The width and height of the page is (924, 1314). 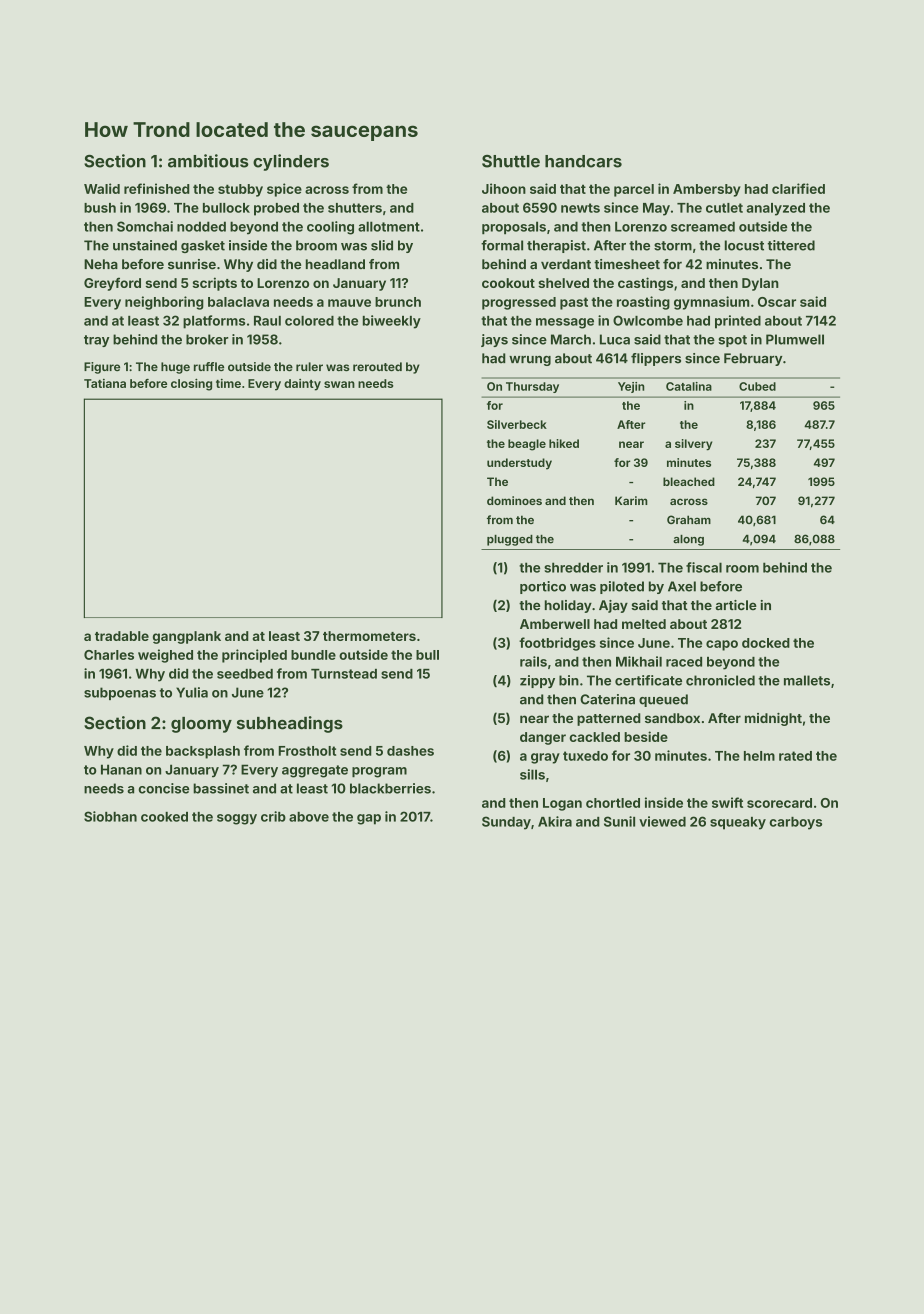 I want to click on above, so click(x=309, y=817).
